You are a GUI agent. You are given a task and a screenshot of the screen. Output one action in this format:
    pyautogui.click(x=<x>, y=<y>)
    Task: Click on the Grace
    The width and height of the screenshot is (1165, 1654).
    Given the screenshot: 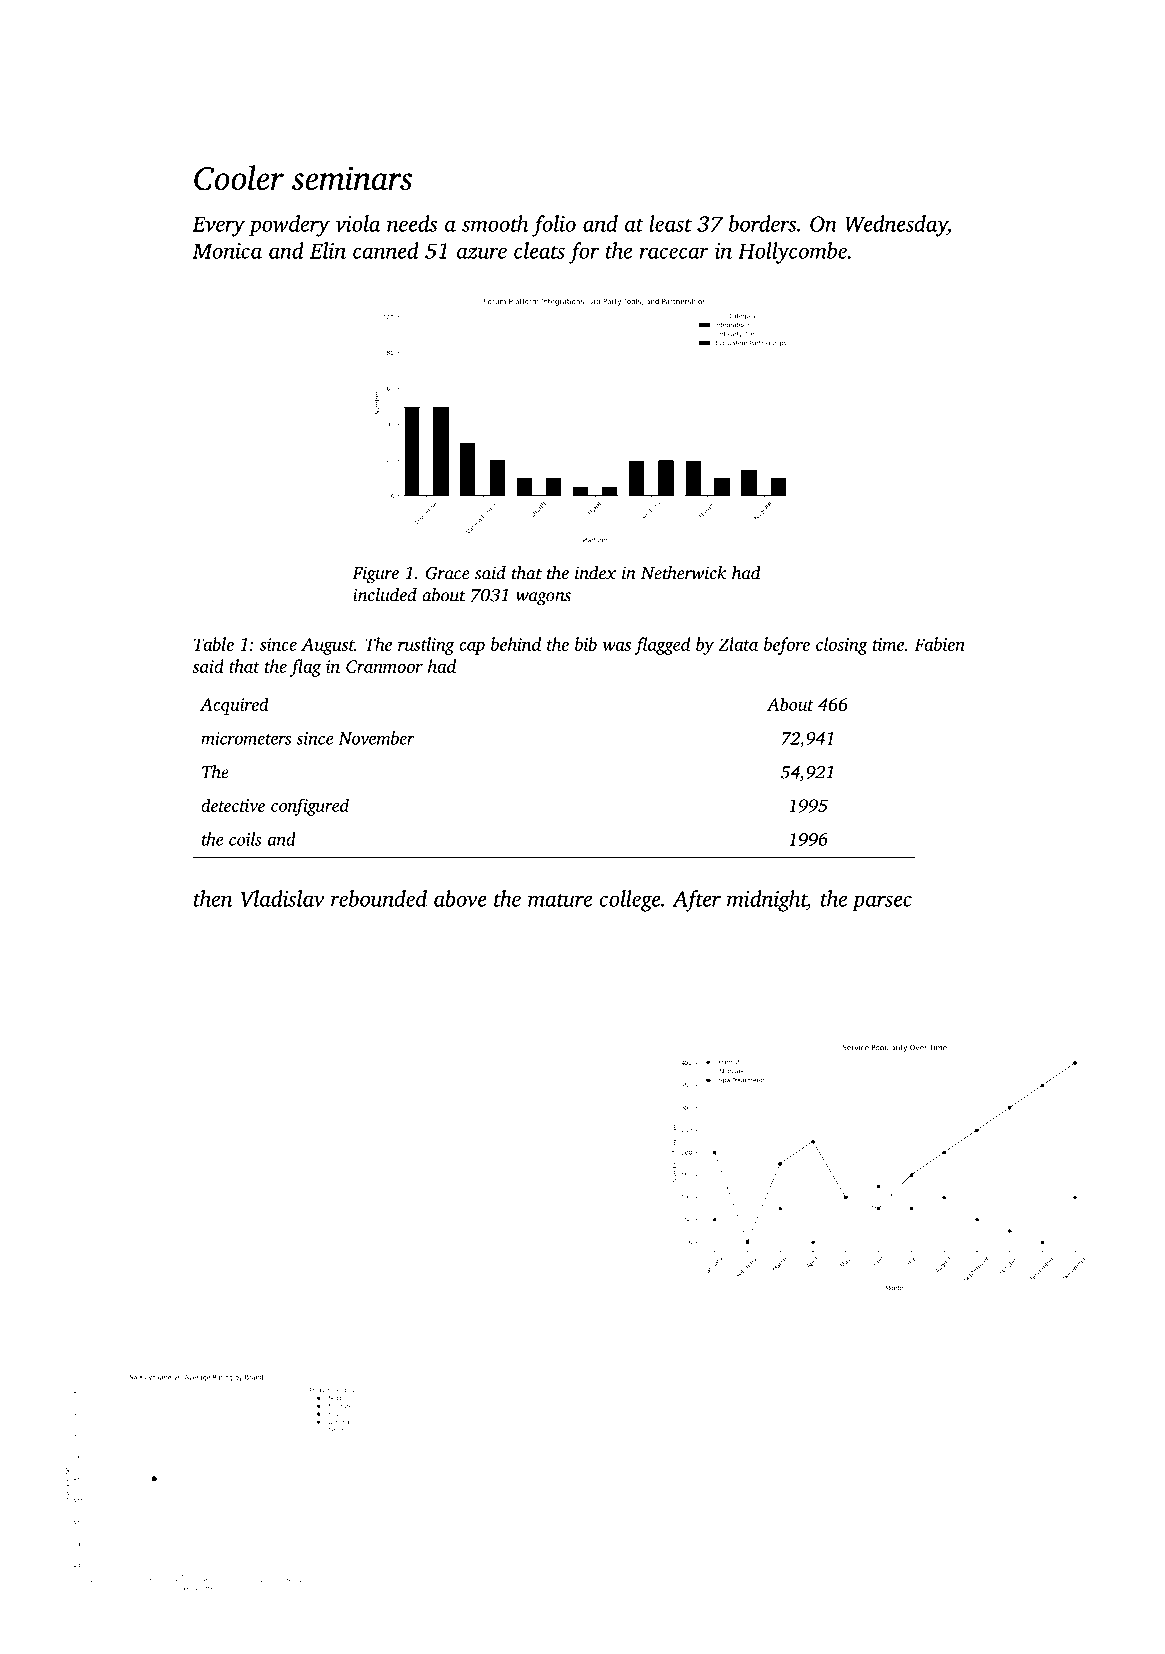 What is the action you would take?
    pyautogui.click(x=448, y=573)
